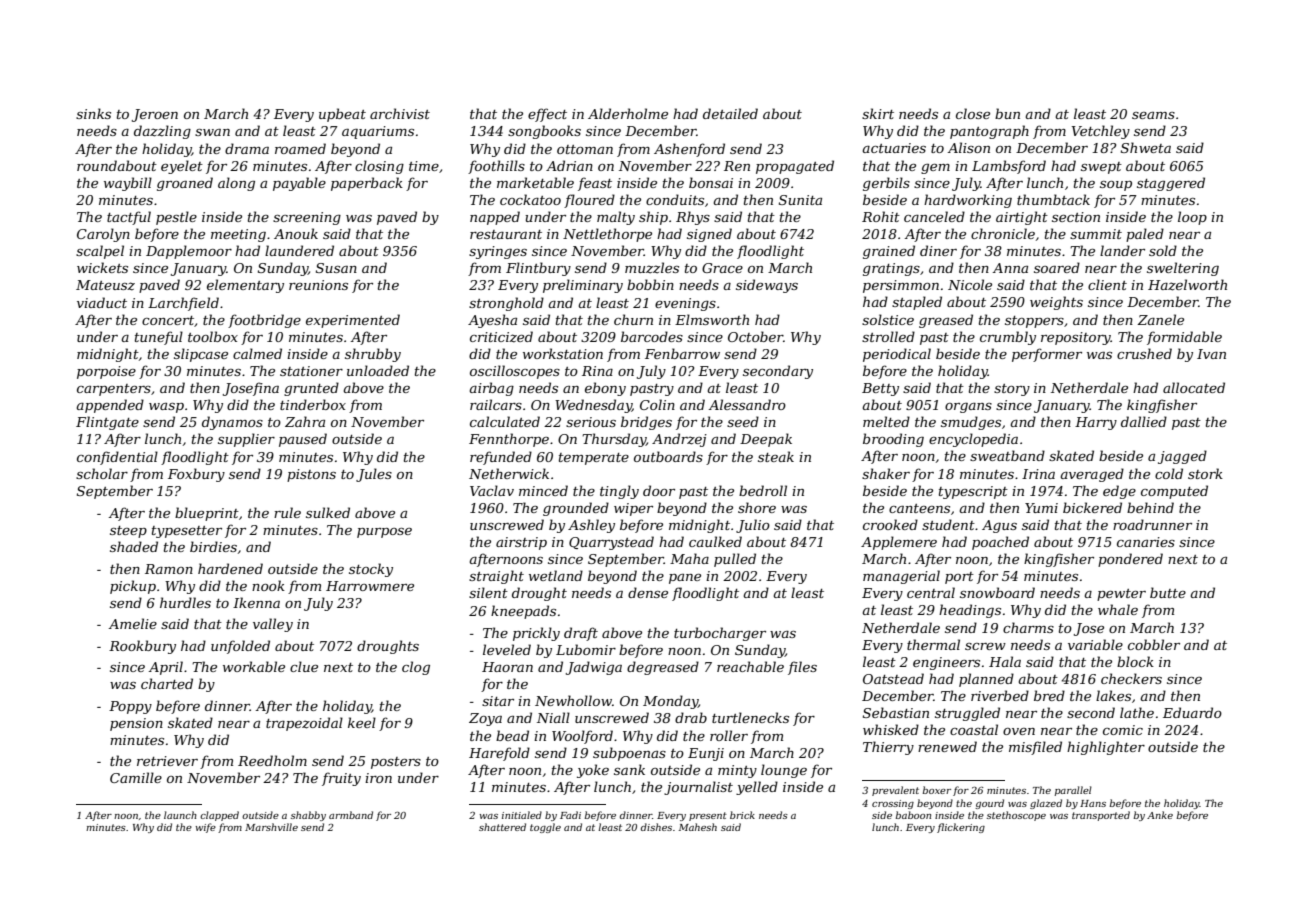 The height and width of the document is (924, 1308). What do you see at coordinates (586, 649) in the document?
I see `Lubomir` at bounding box center [586, 649].
